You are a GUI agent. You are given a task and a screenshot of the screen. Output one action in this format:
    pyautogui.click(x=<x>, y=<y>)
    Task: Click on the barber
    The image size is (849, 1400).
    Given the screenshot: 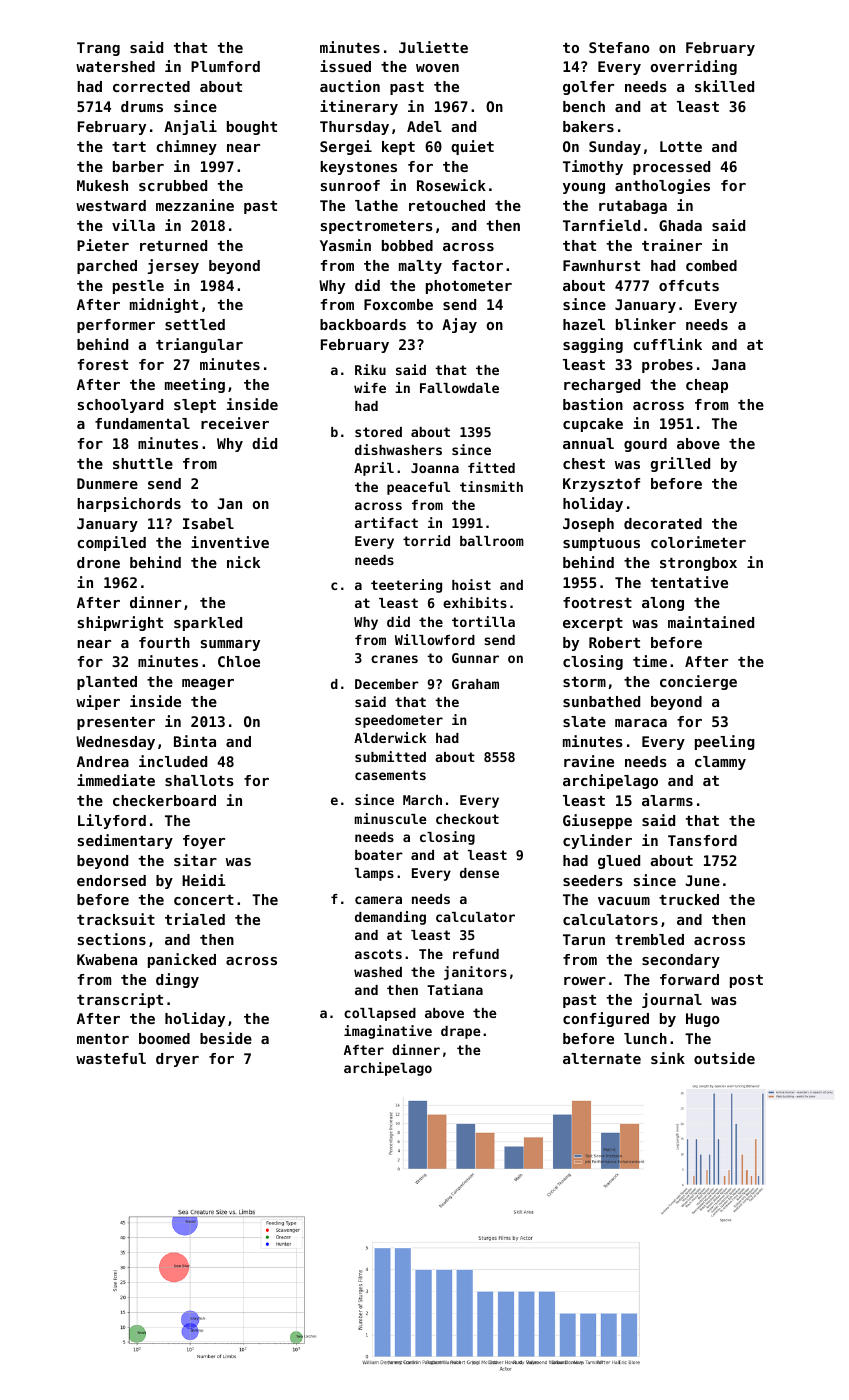 What is the action you would take?
    pyautogui.click(x=138, y=166)
